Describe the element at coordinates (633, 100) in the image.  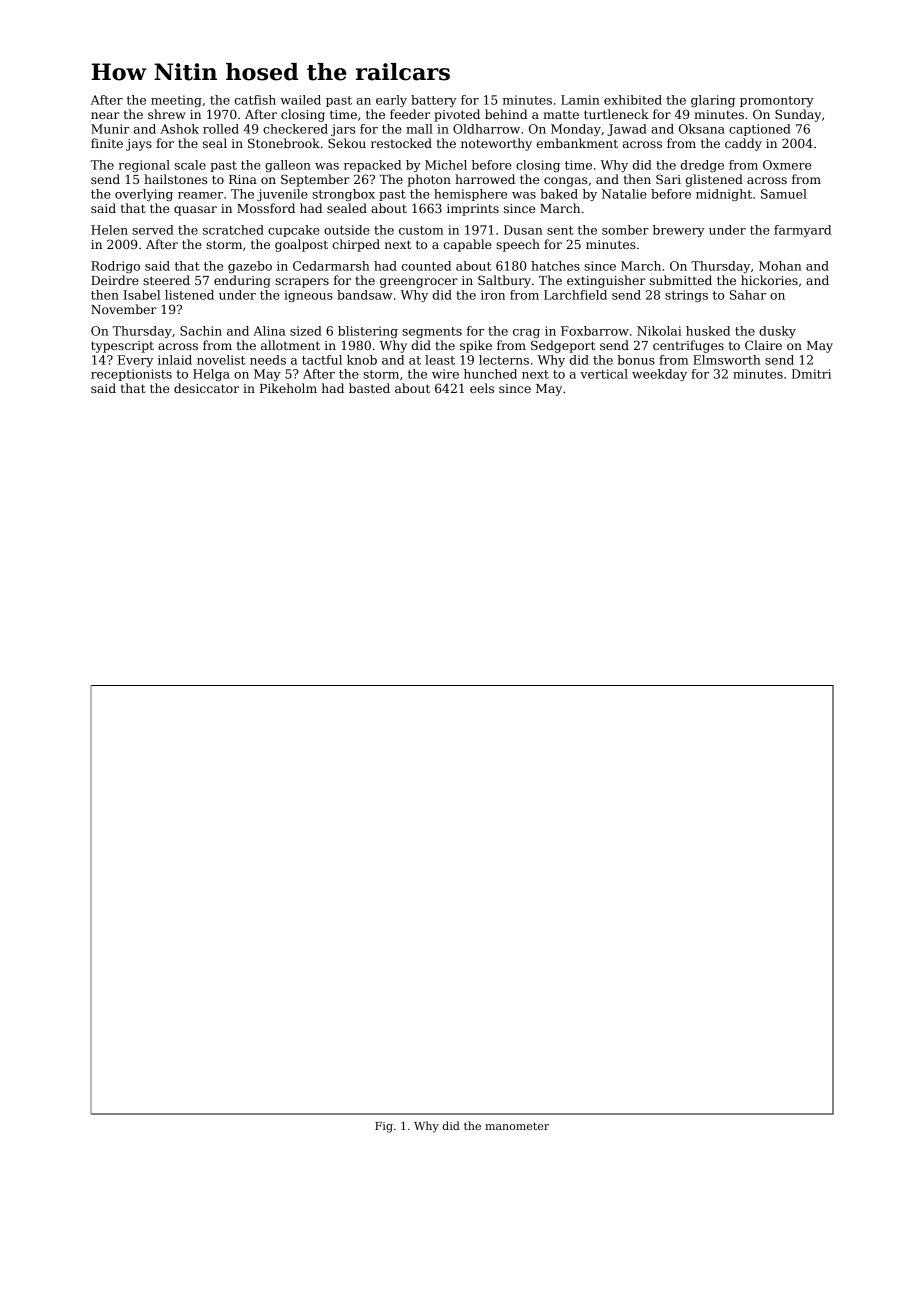
I see `exhibited` at that location.
